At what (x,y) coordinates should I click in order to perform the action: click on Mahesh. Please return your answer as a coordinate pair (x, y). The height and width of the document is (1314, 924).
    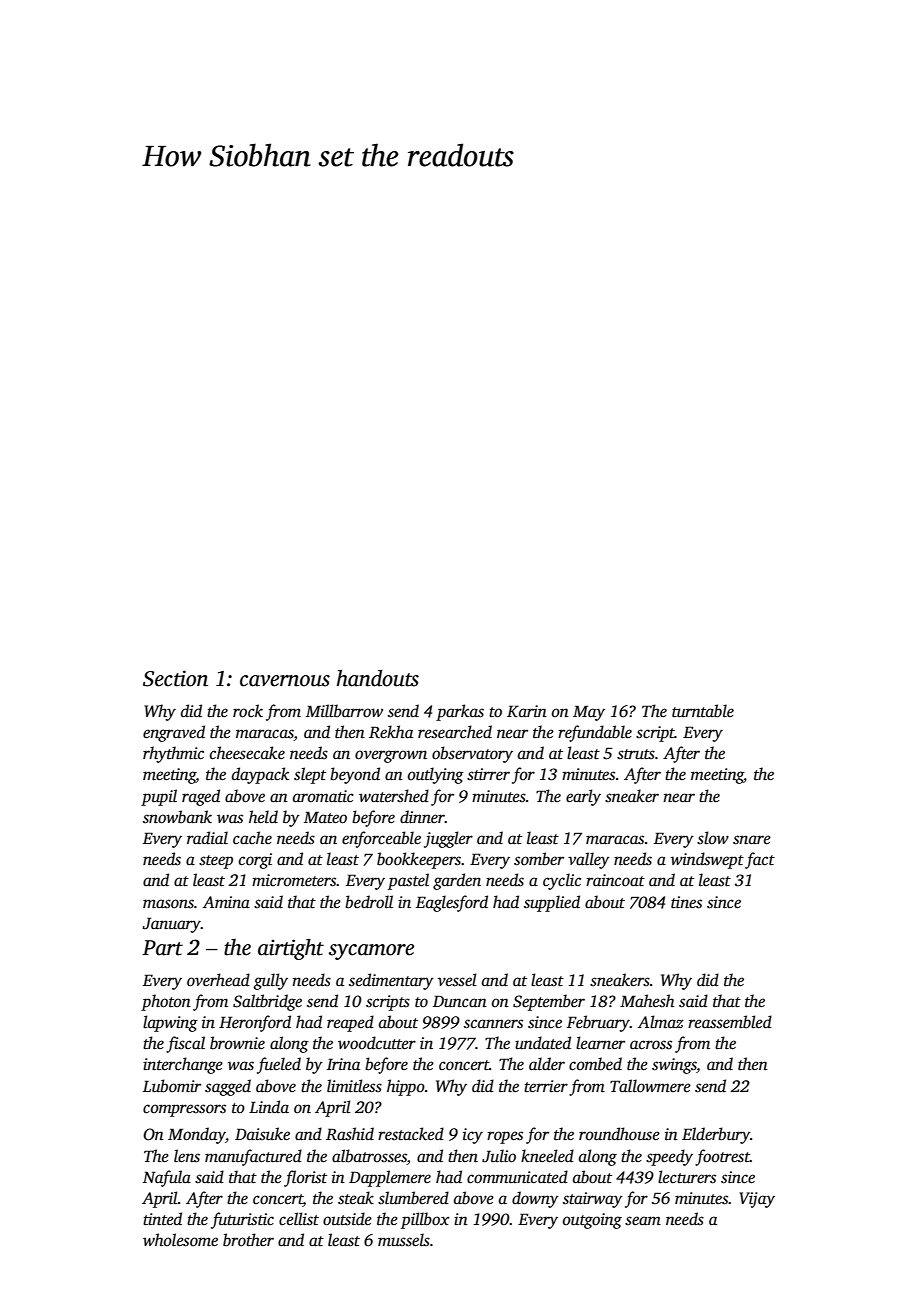
    Looking at the image, I should click on (647, 1001).
